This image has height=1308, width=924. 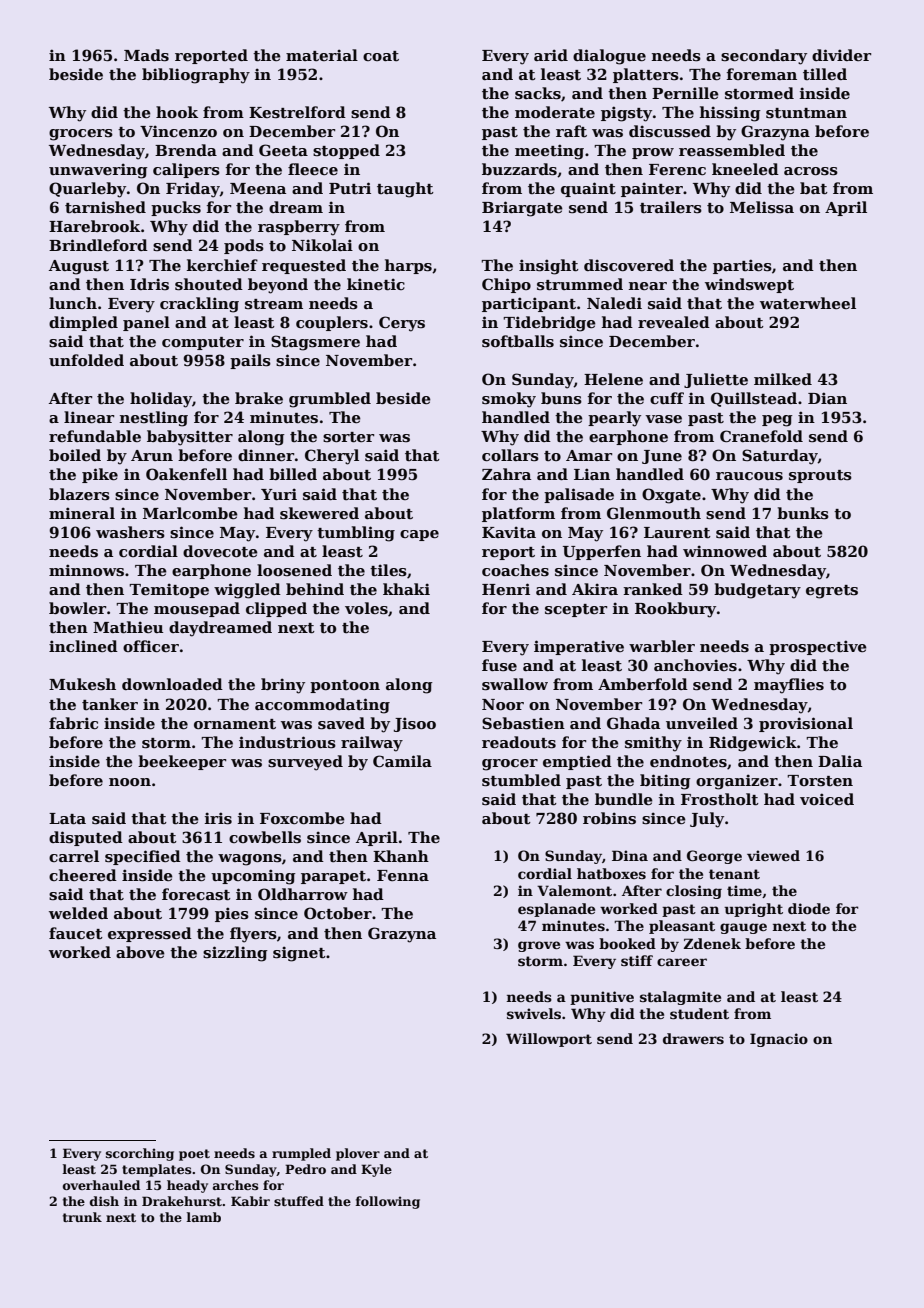 I want to click on following, so click(x=387, y=1202).
